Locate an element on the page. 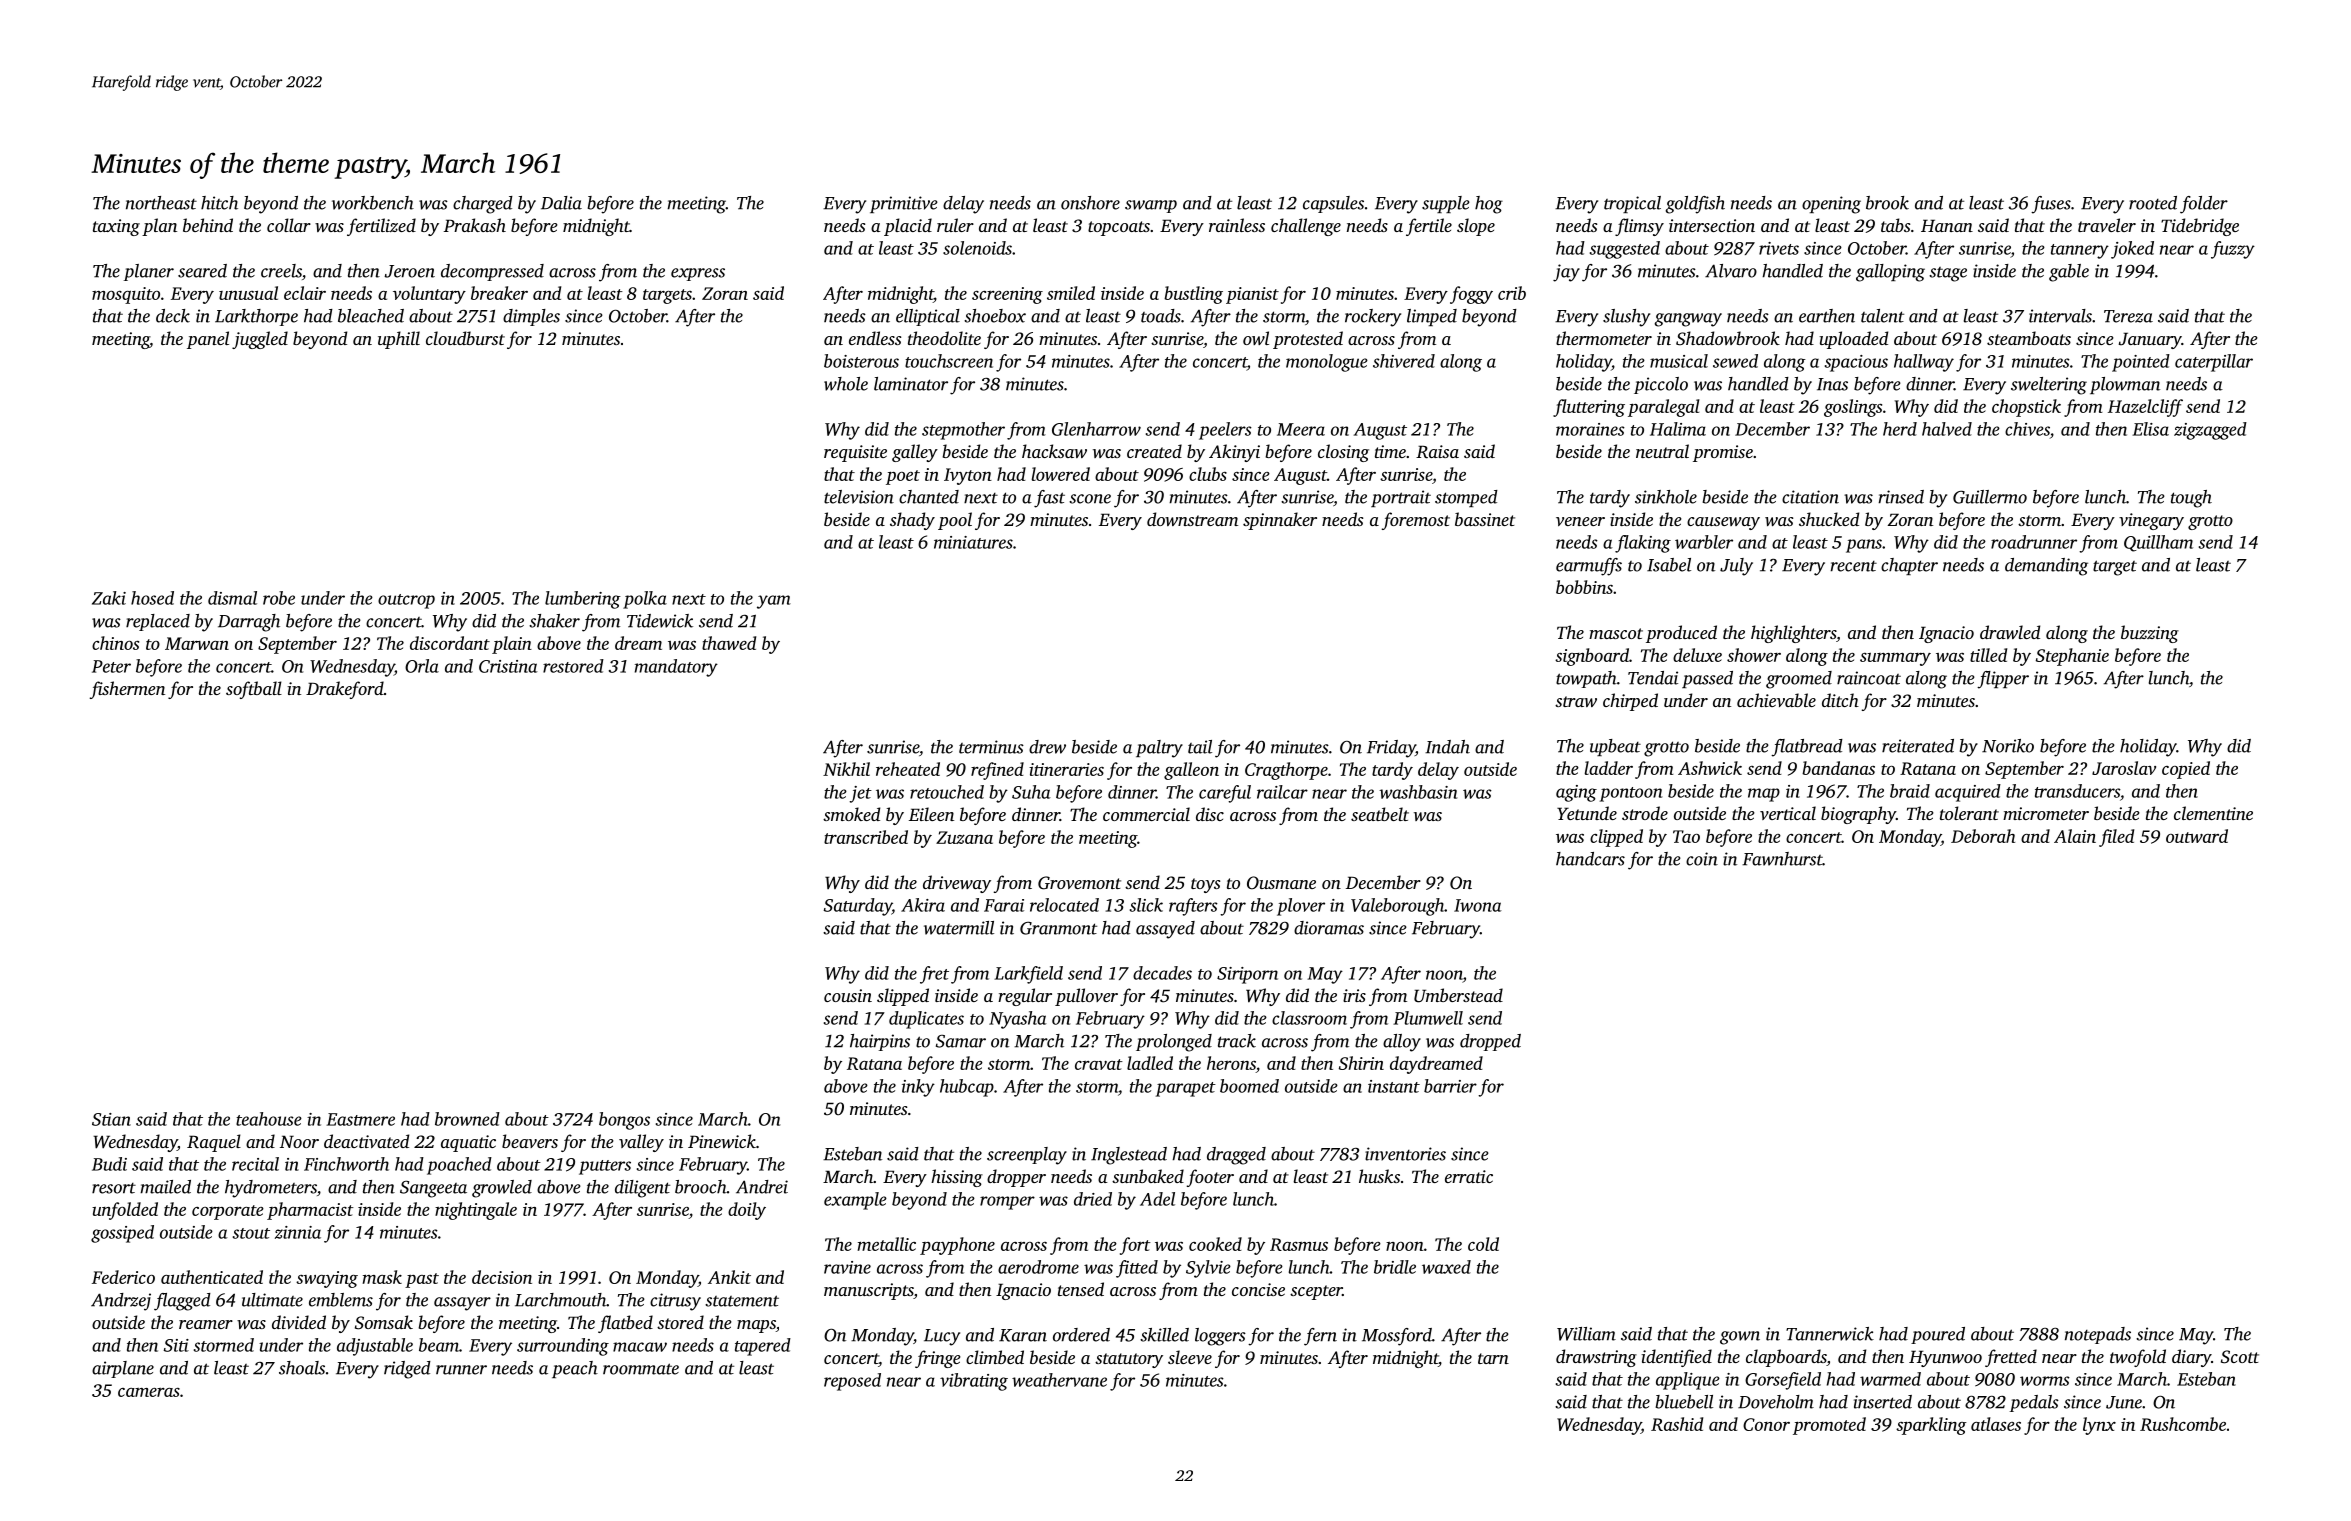  highlighters is located at coordinates (1793, 634).
